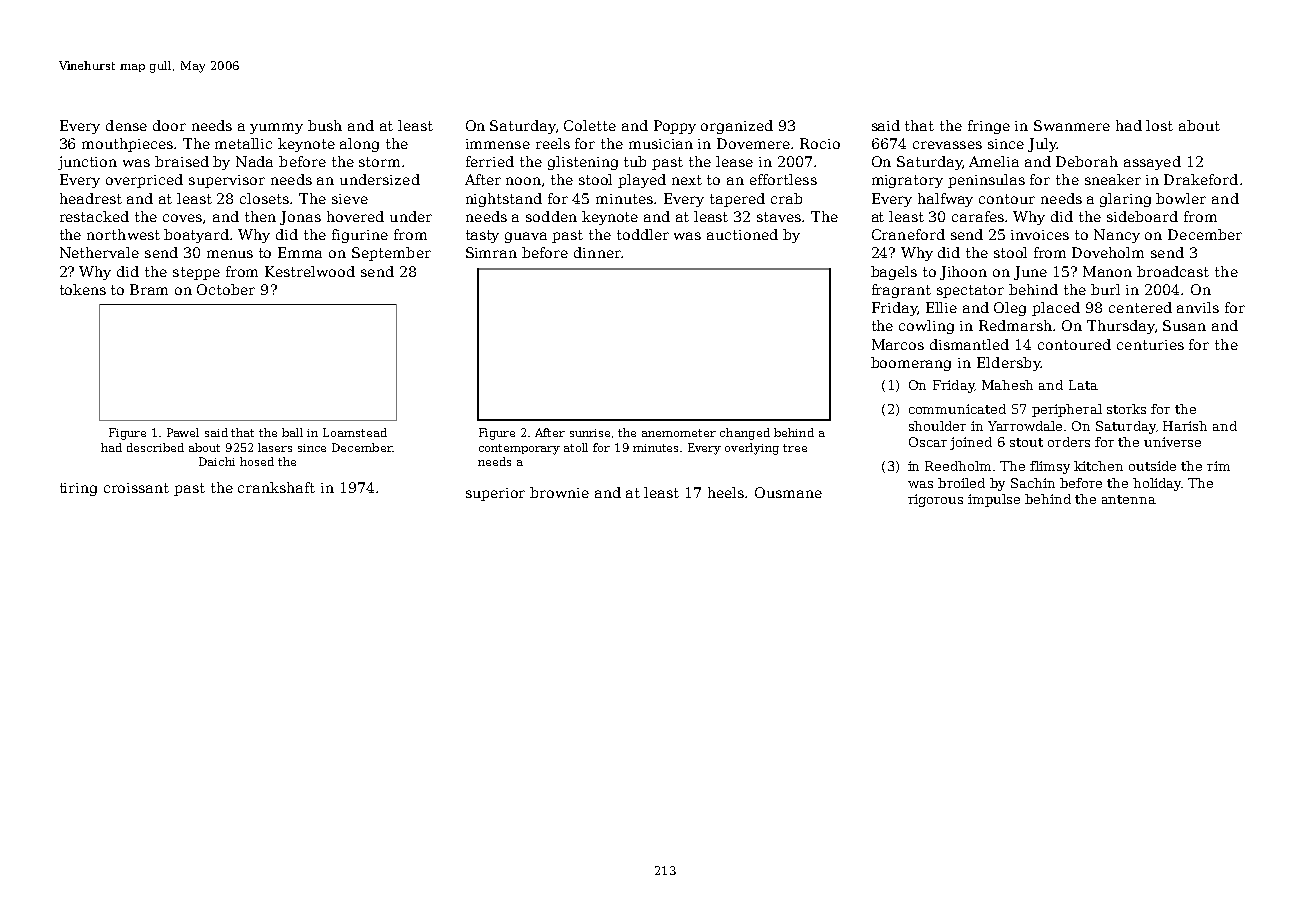 Image resolution: width=1308 pixels, height=924 pixels. I want to click on carafes, so click(978, 216).
